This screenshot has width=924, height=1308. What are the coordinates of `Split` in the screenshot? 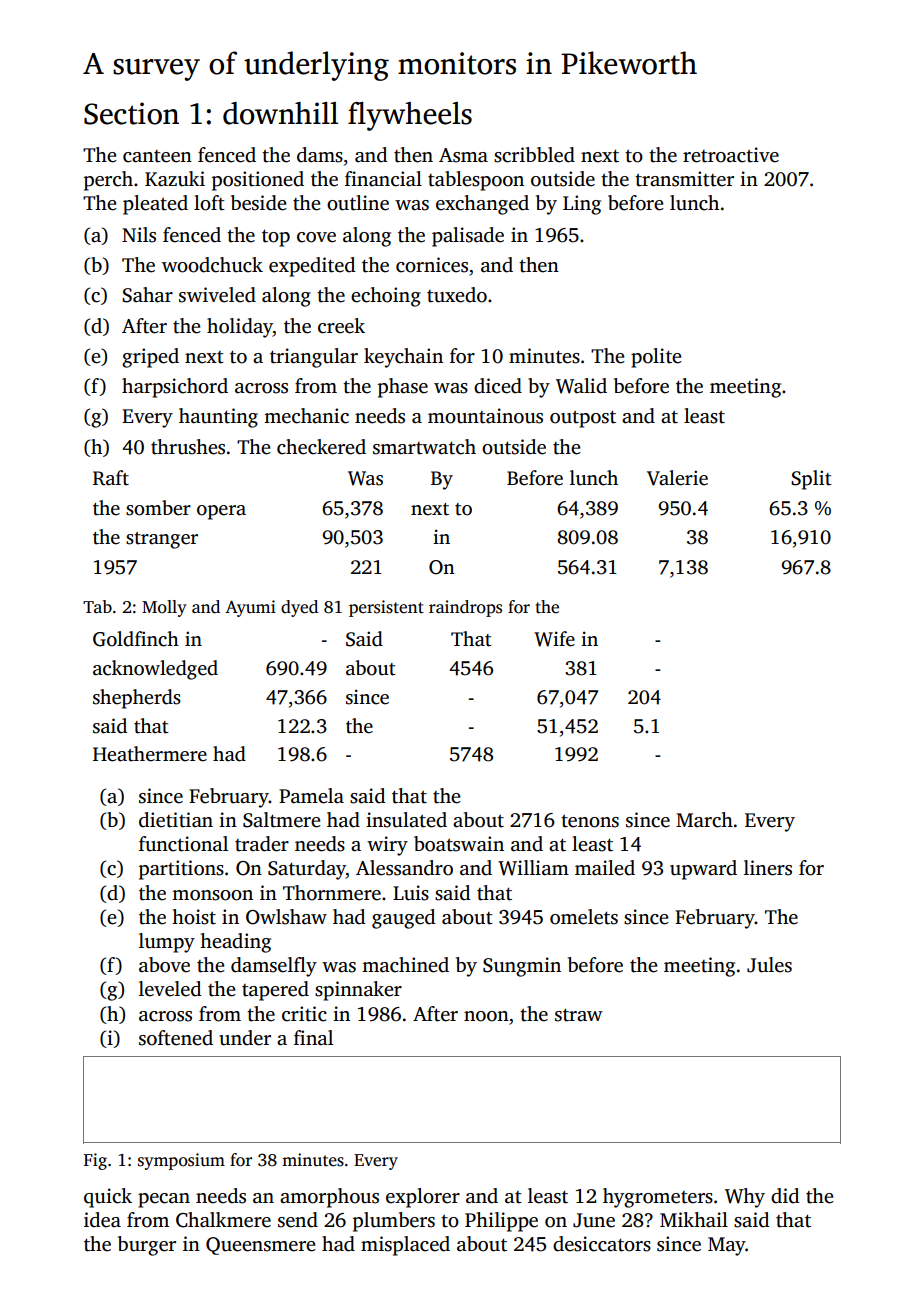 It's located at (811, 480).
